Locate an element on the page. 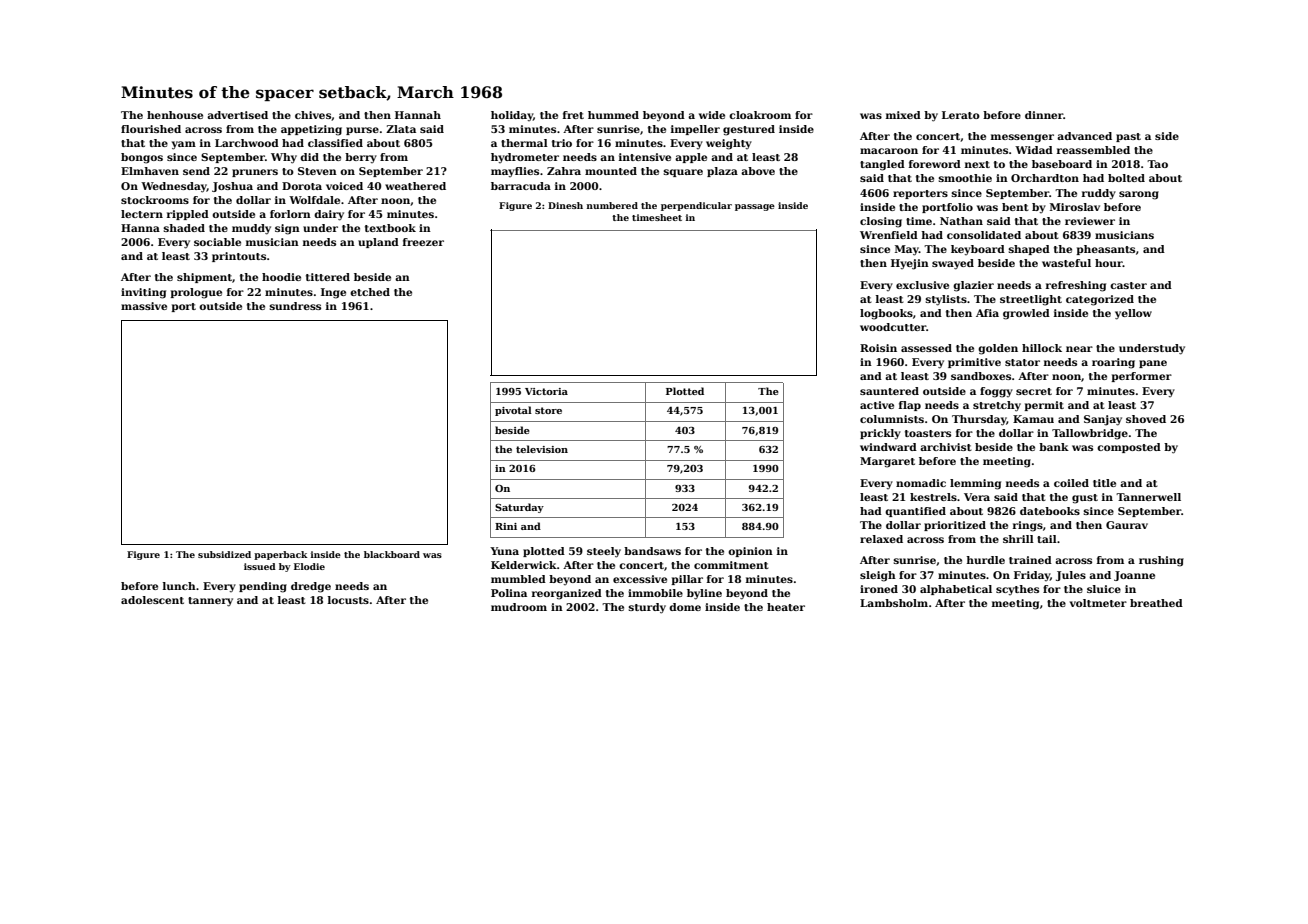 Image resolution: width=1308 pixels, height=924 pixels. pivotal is located at coordinates (513, 411).
